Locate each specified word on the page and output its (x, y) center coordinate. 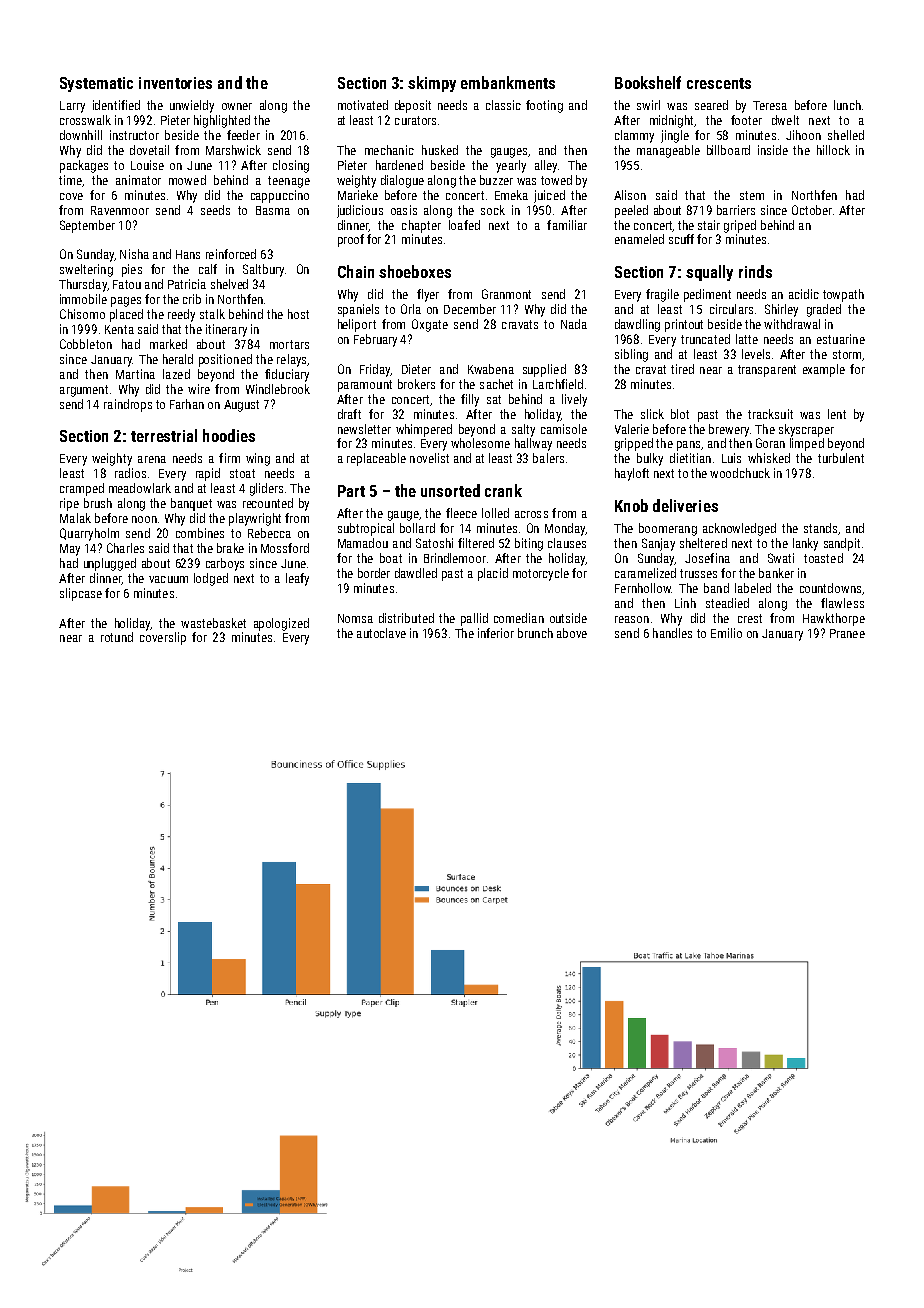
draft (349, 414)
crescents (719, 83)
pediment (707, 295)
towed (556, 180)
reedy (181, 315)
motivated (363, 105)
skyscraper (806, 430)
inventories (175, 83)
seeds (215, 210)
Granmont (506, 294)
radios (130, 473)
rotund (117, 637)
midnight (671, 121)
